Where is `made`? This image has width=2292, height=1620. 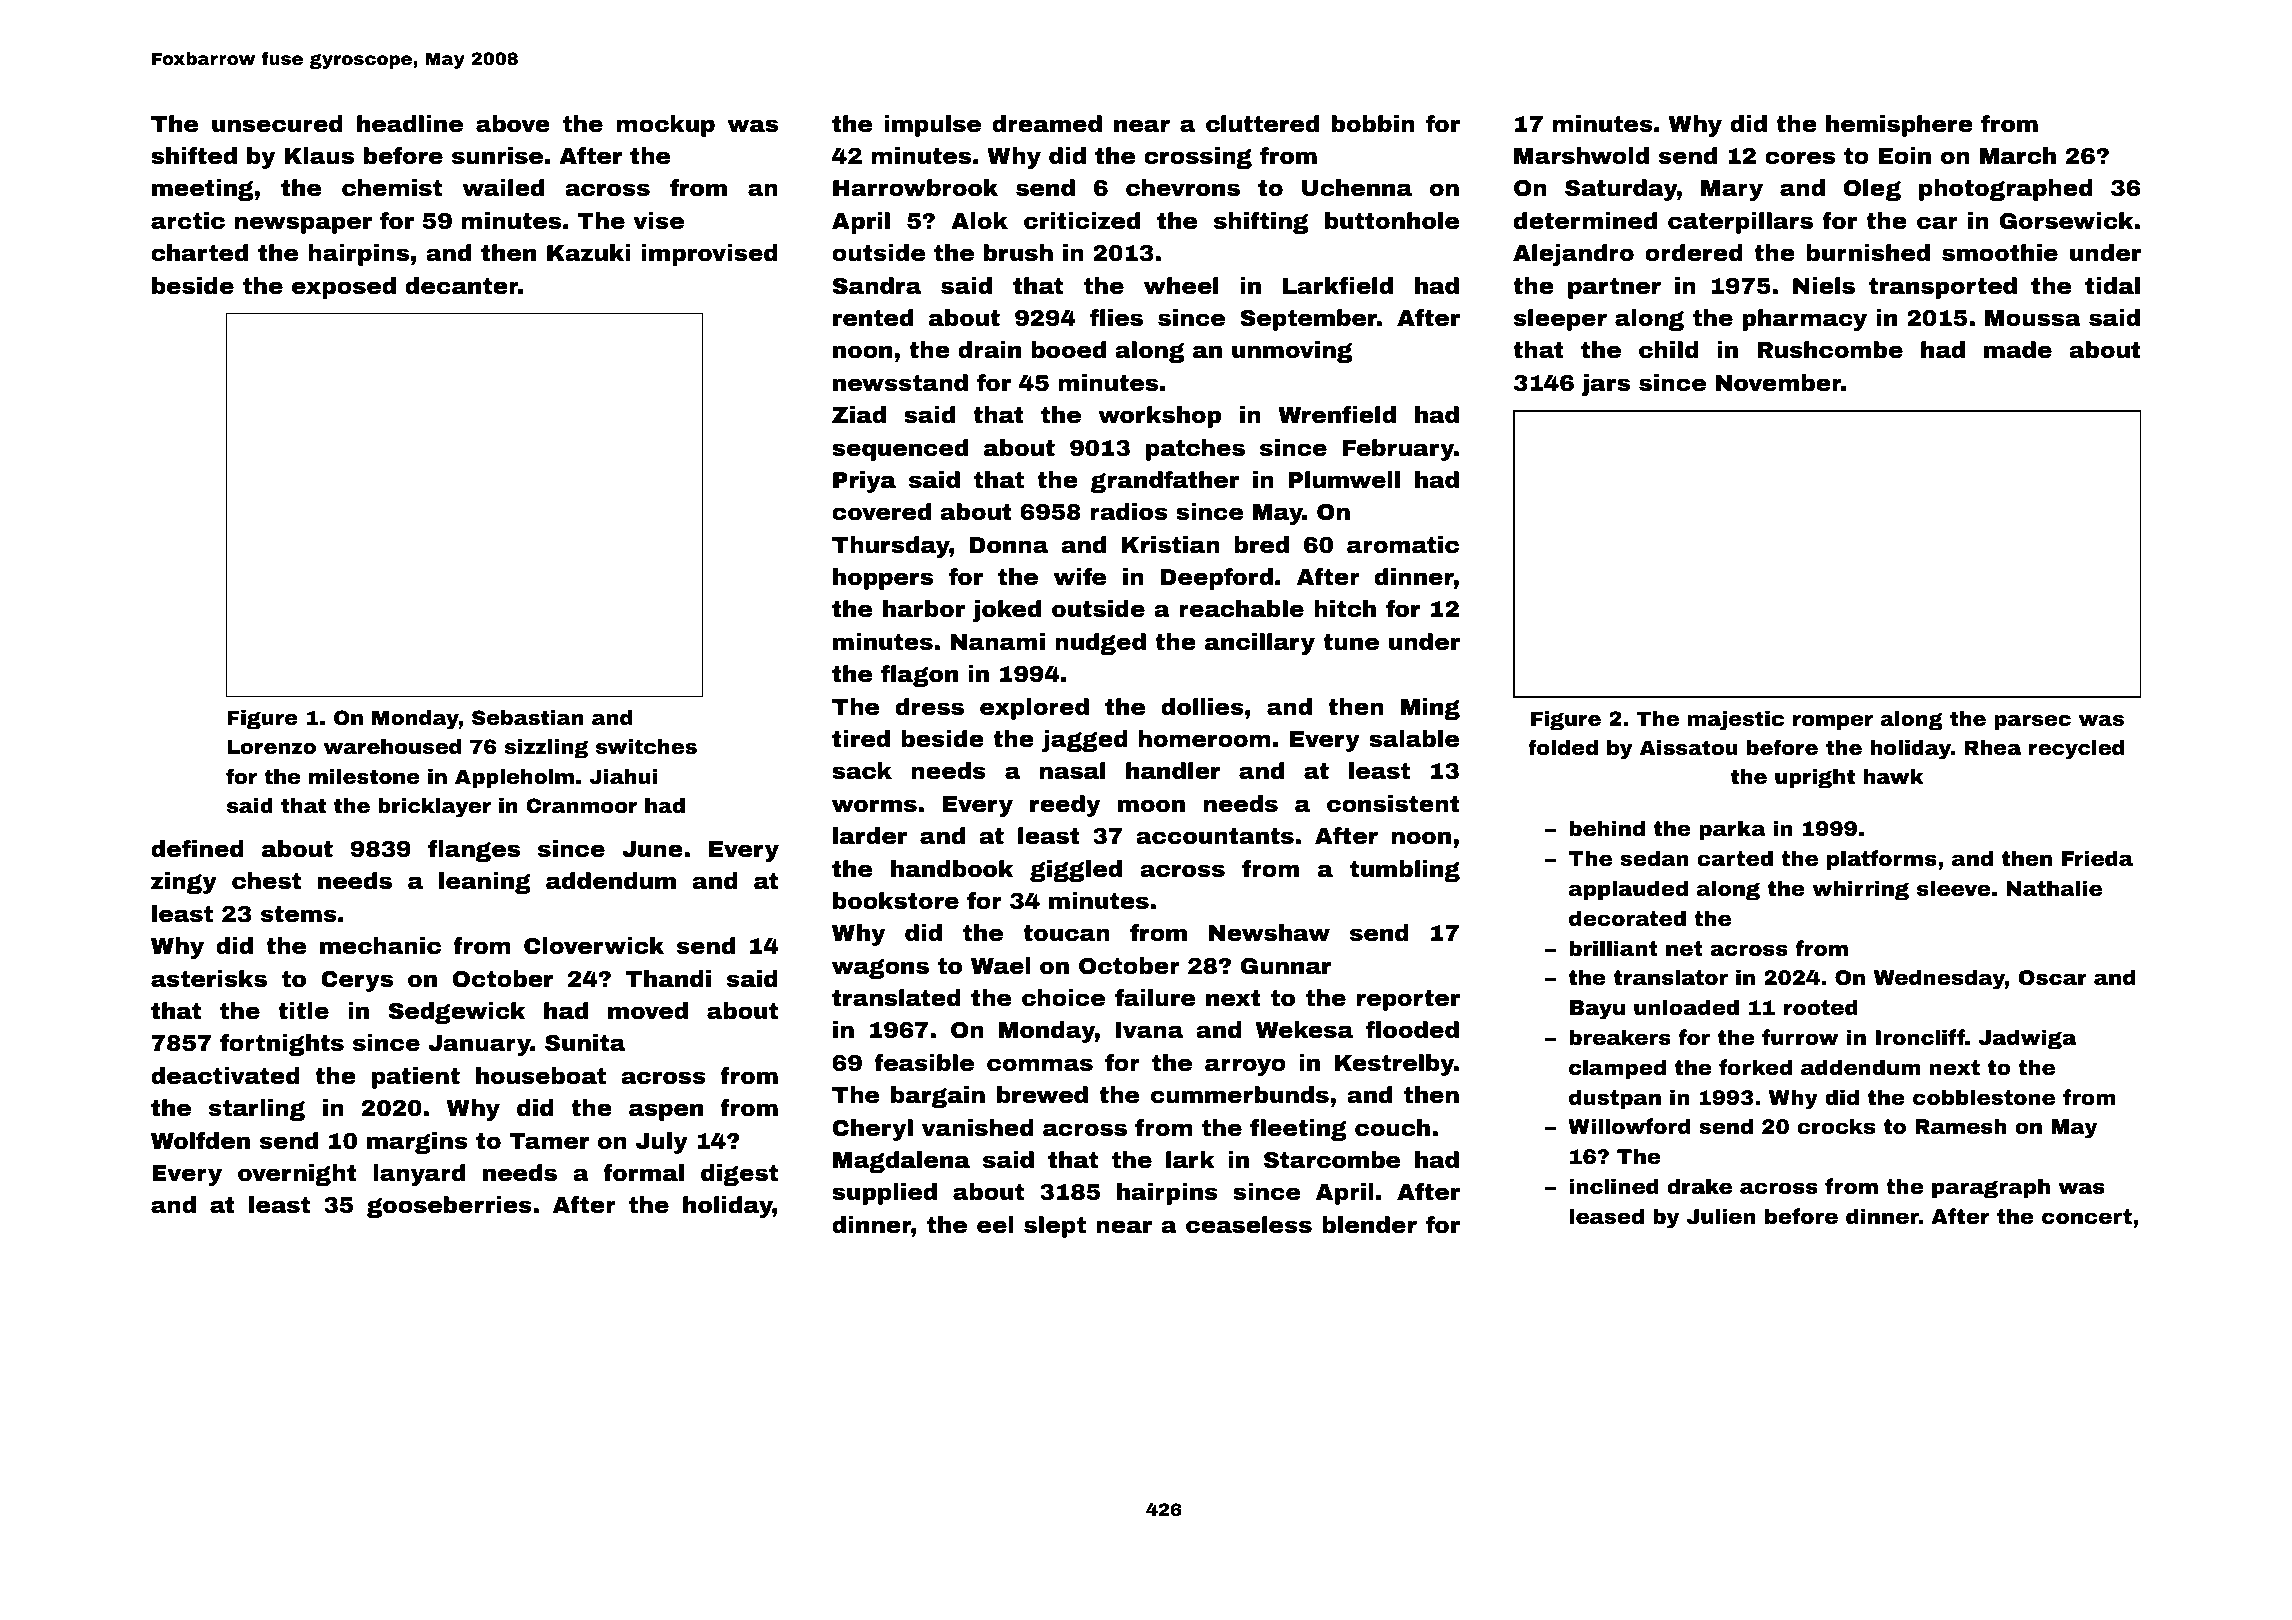
made is located at coordinates (2018, 350).
